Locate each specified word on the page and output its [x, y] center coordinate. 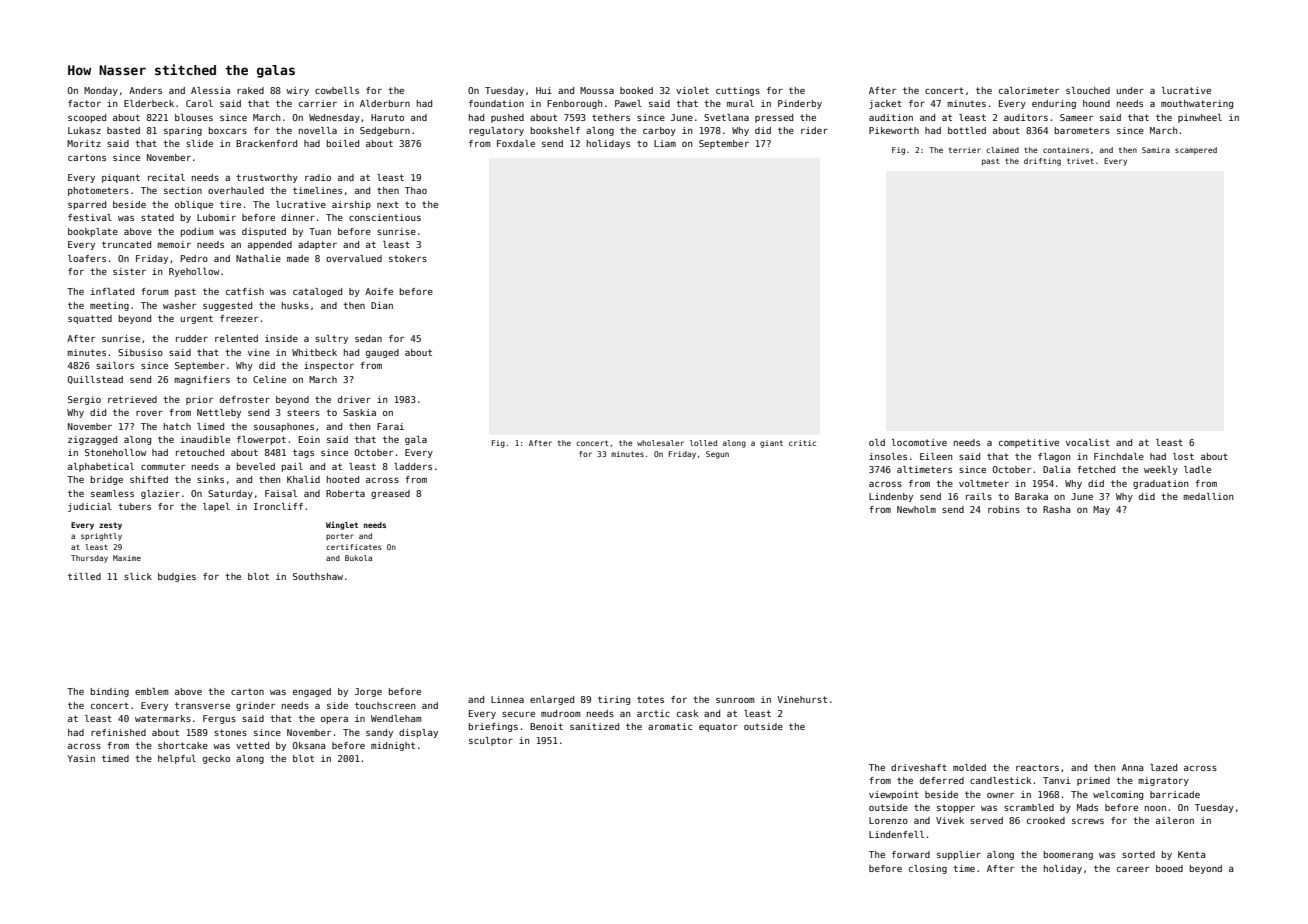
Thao [416, 190]
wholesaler [660, 443]
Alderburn [385, 103]
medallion [1208, 496]
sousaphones [284, 427]
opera [334, 720]
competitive [1029, 443]
